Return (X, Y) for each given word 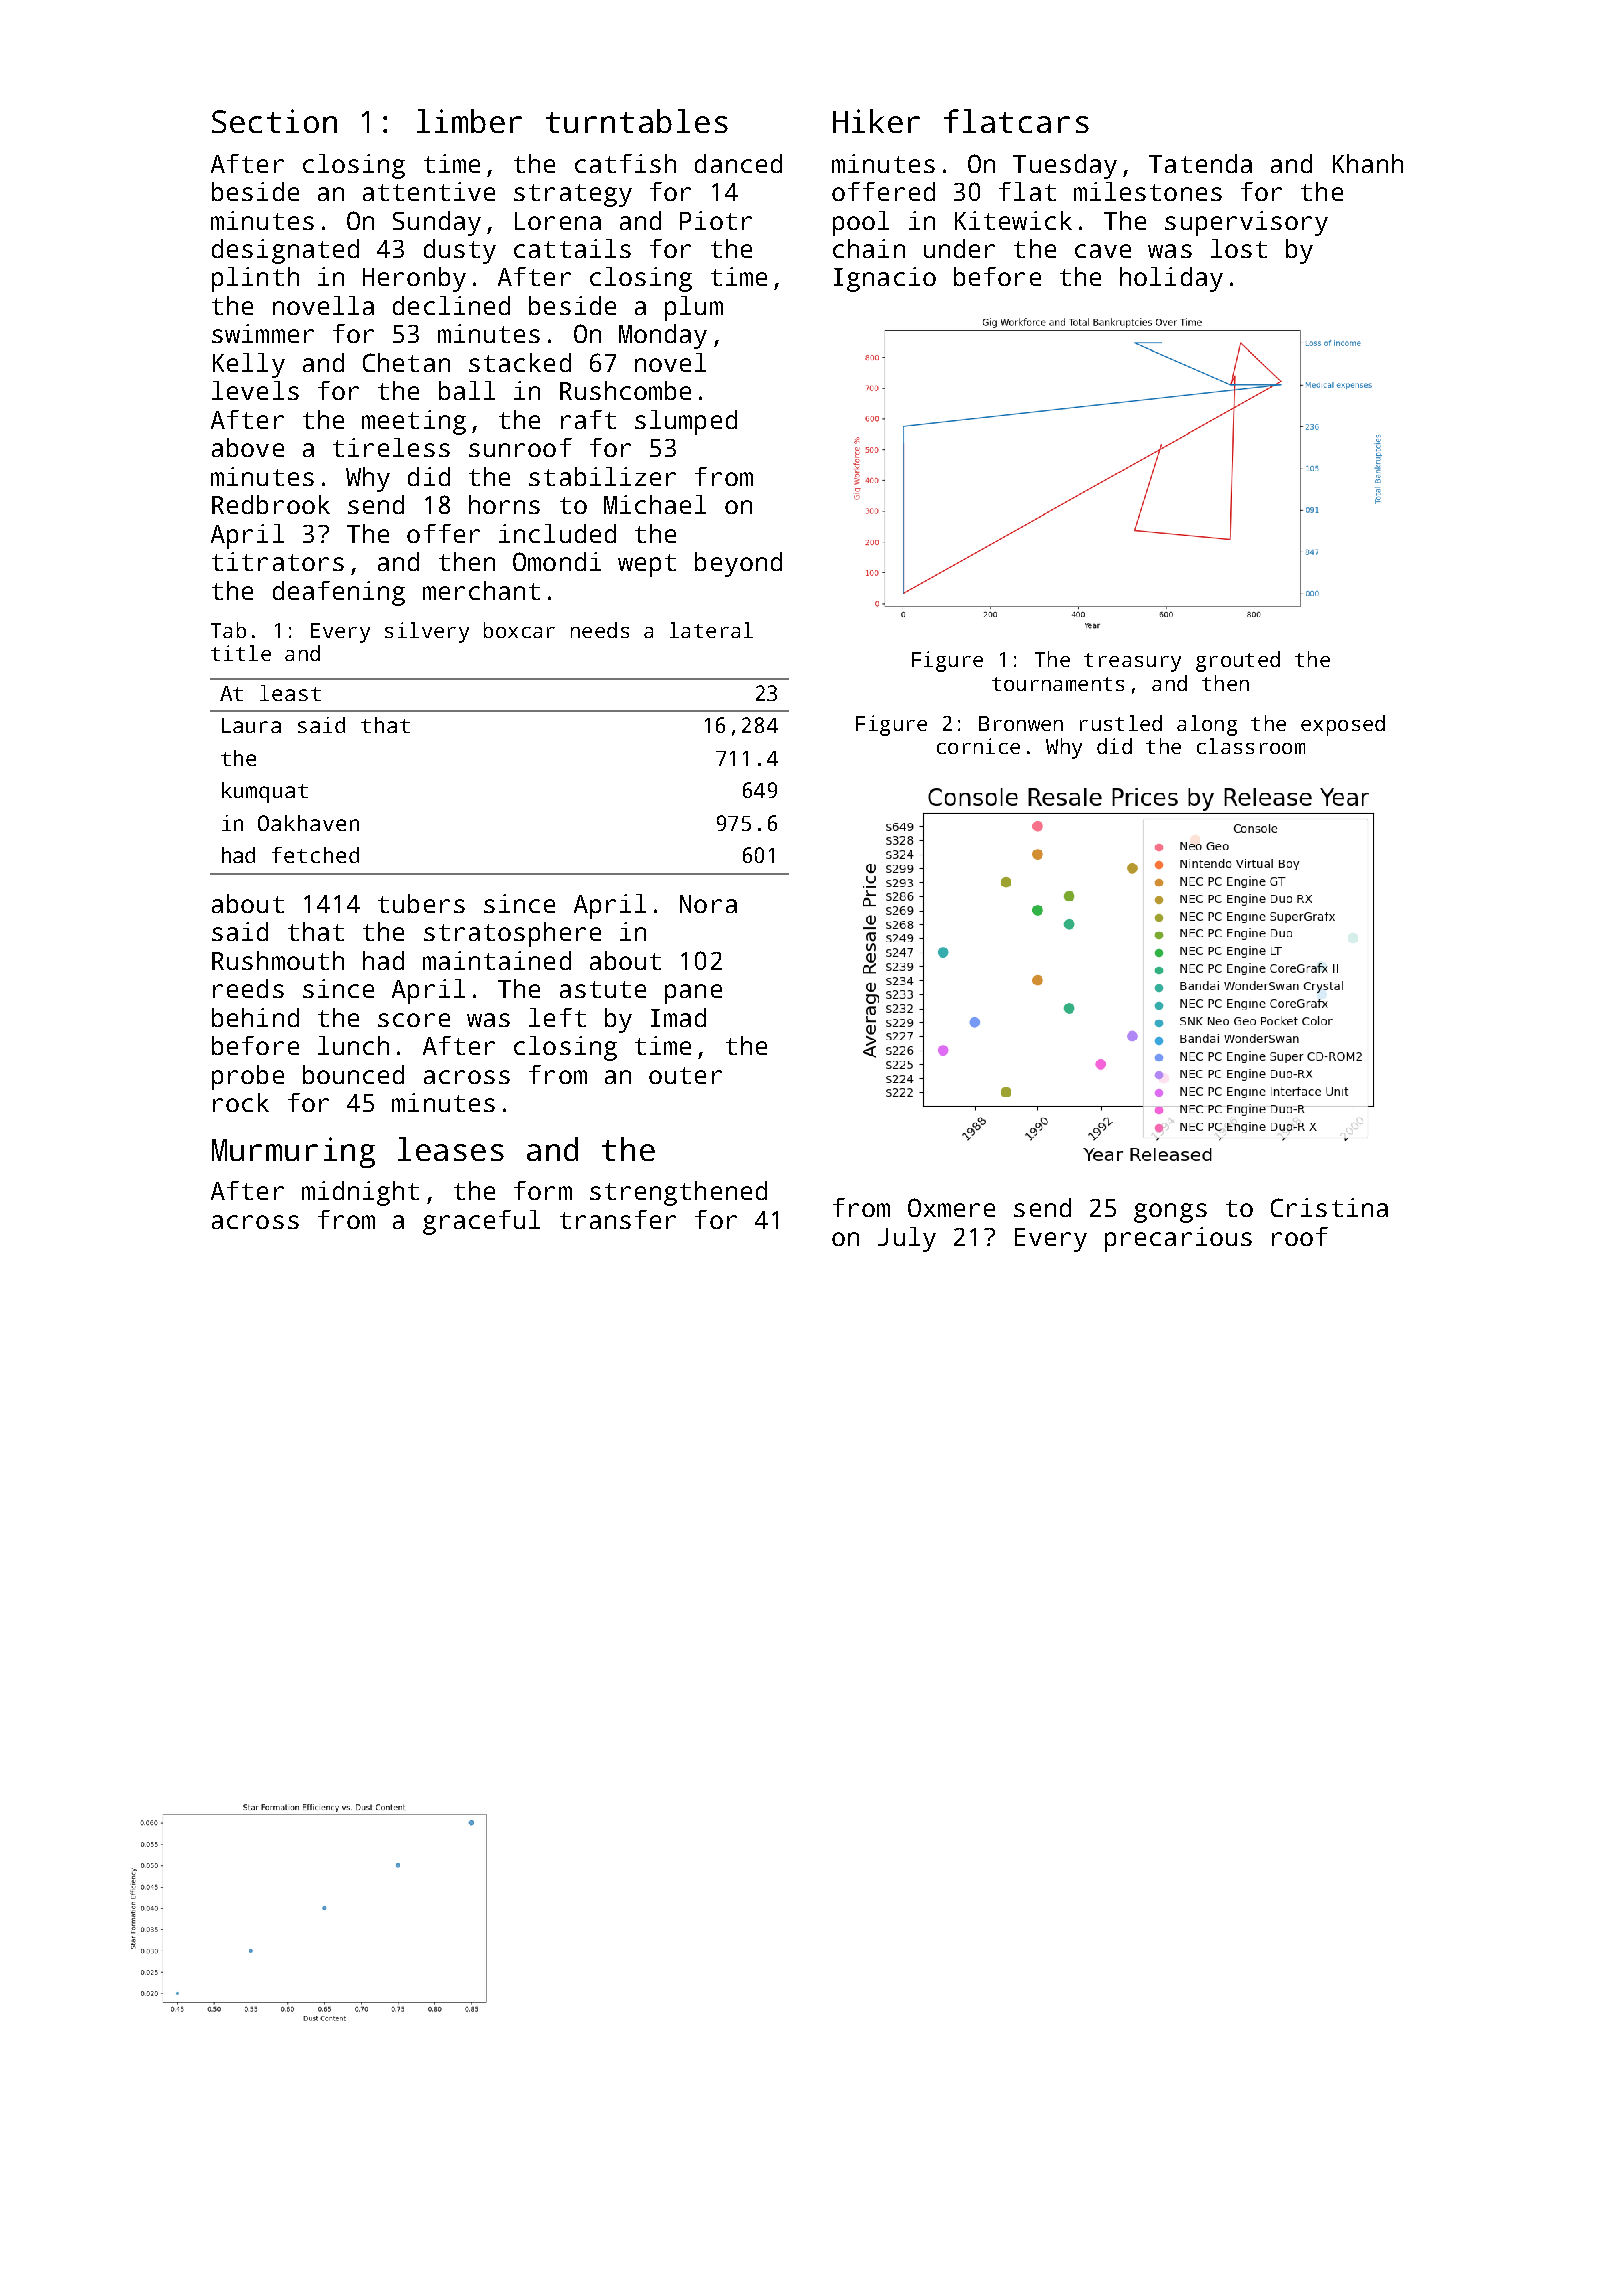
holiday (1171, 279)
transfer (618, 1219)
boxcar (519, 630)
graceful (481, 1222)
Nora (708, 904)
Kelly (249, 365)
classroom (1251, 746)
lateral (711, 630)
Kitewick (1013, 220)
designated (285, 251)
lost (1239, 248)
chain (869, 248)
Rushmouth (278, 960)
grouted (1238, 661)
